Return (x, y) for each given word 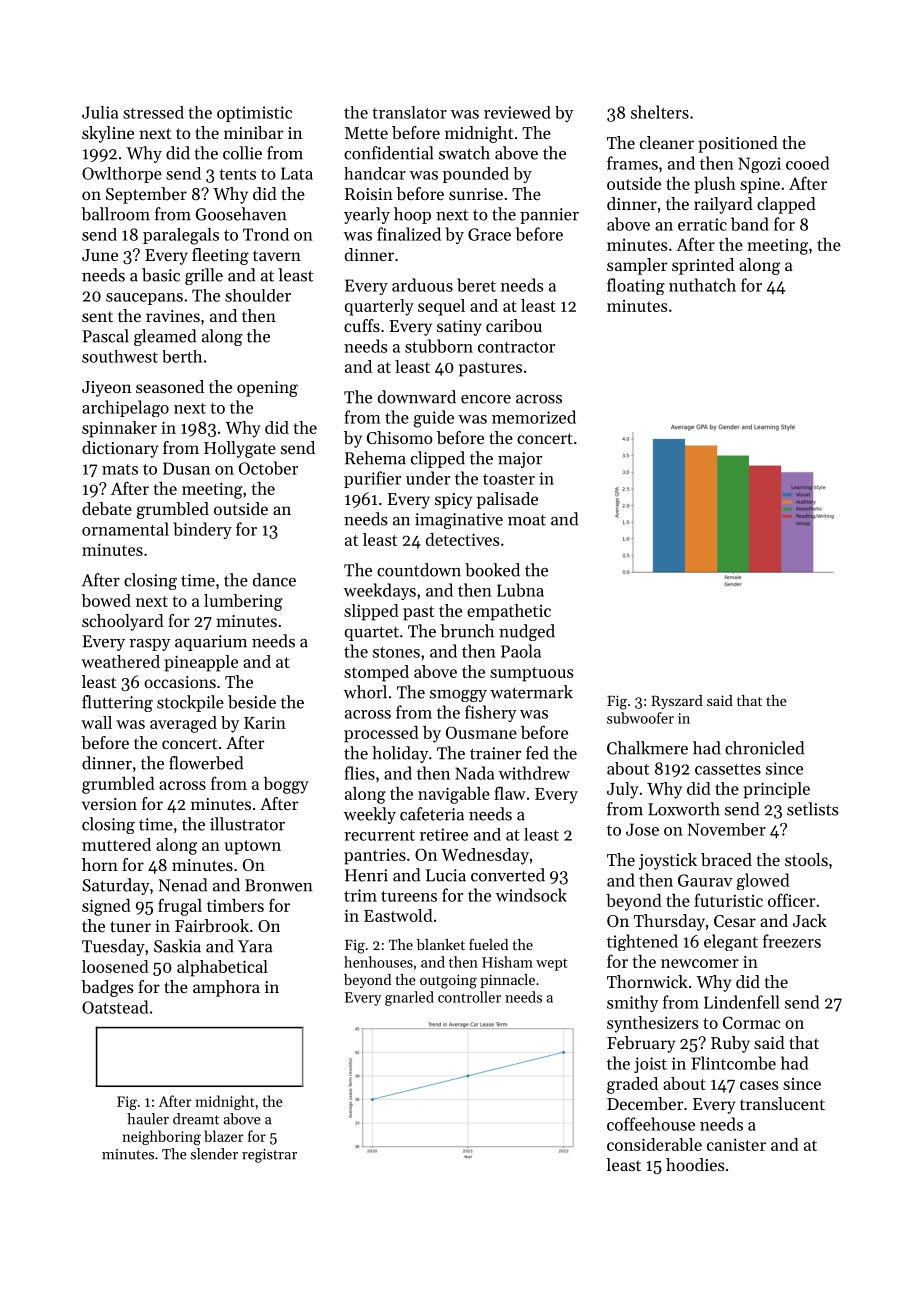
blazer (224, 1136)
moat (527, 520)
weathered (120, 661)
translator (409, 112)
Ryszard (677, 702)
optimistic (254, 114)
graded (632, 1085)
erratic (702, 224)
